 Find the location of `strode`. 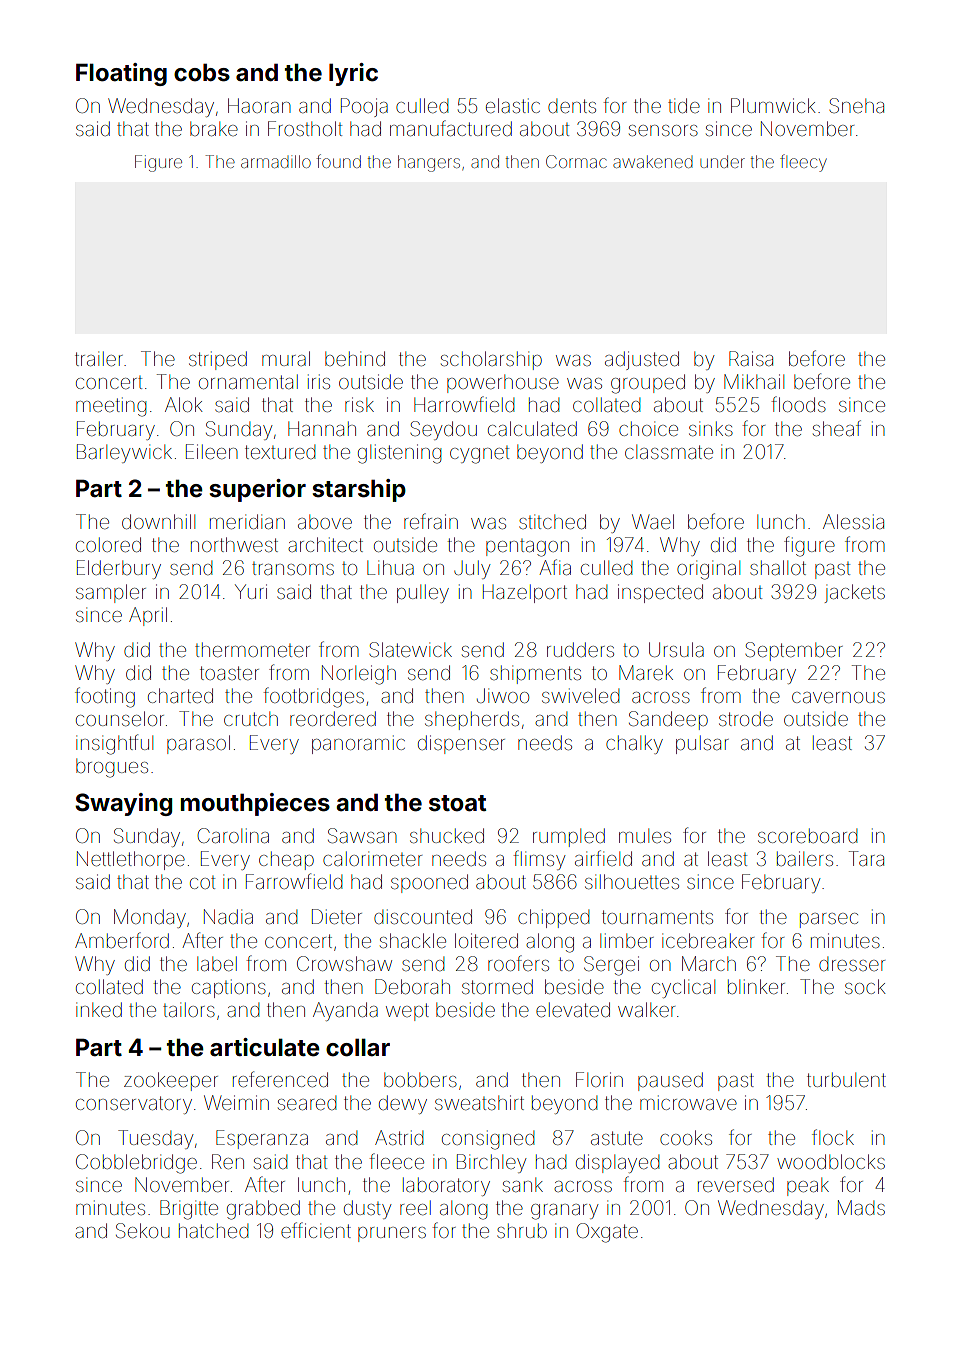

strode is located at coordinates (746, 718).
